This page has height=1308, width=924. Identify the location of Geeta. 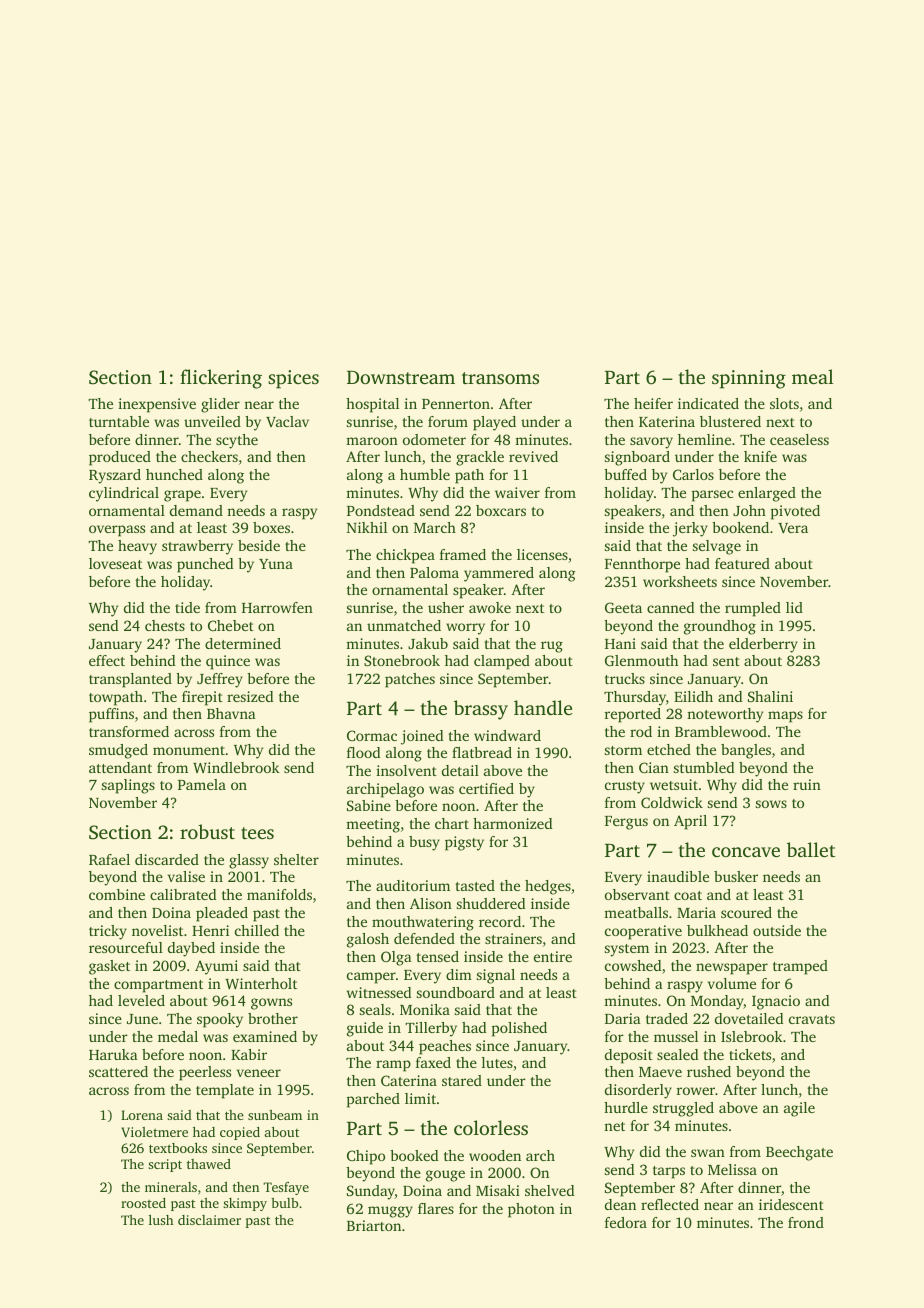
(623, 607).
